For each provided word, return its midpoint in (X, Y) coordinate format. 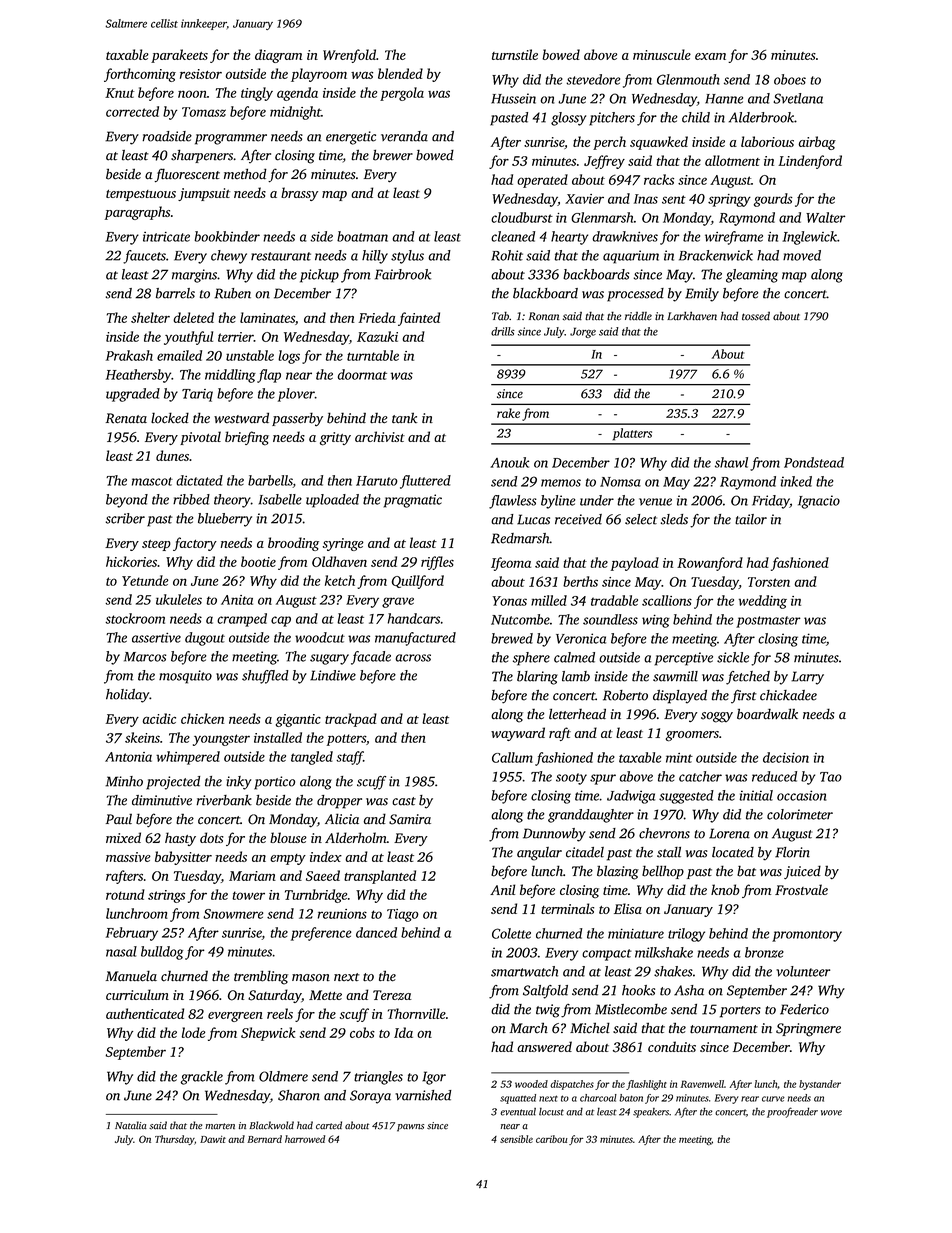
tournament (724, 1029)
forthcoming (140, 75)
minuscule (662, 54)
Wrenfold (349, 56)
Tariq (197, 395)
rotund (125, 894)
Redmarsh (520, 538)
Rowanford (710, 564)
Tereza (392, 995)
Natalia (131, 1125)
